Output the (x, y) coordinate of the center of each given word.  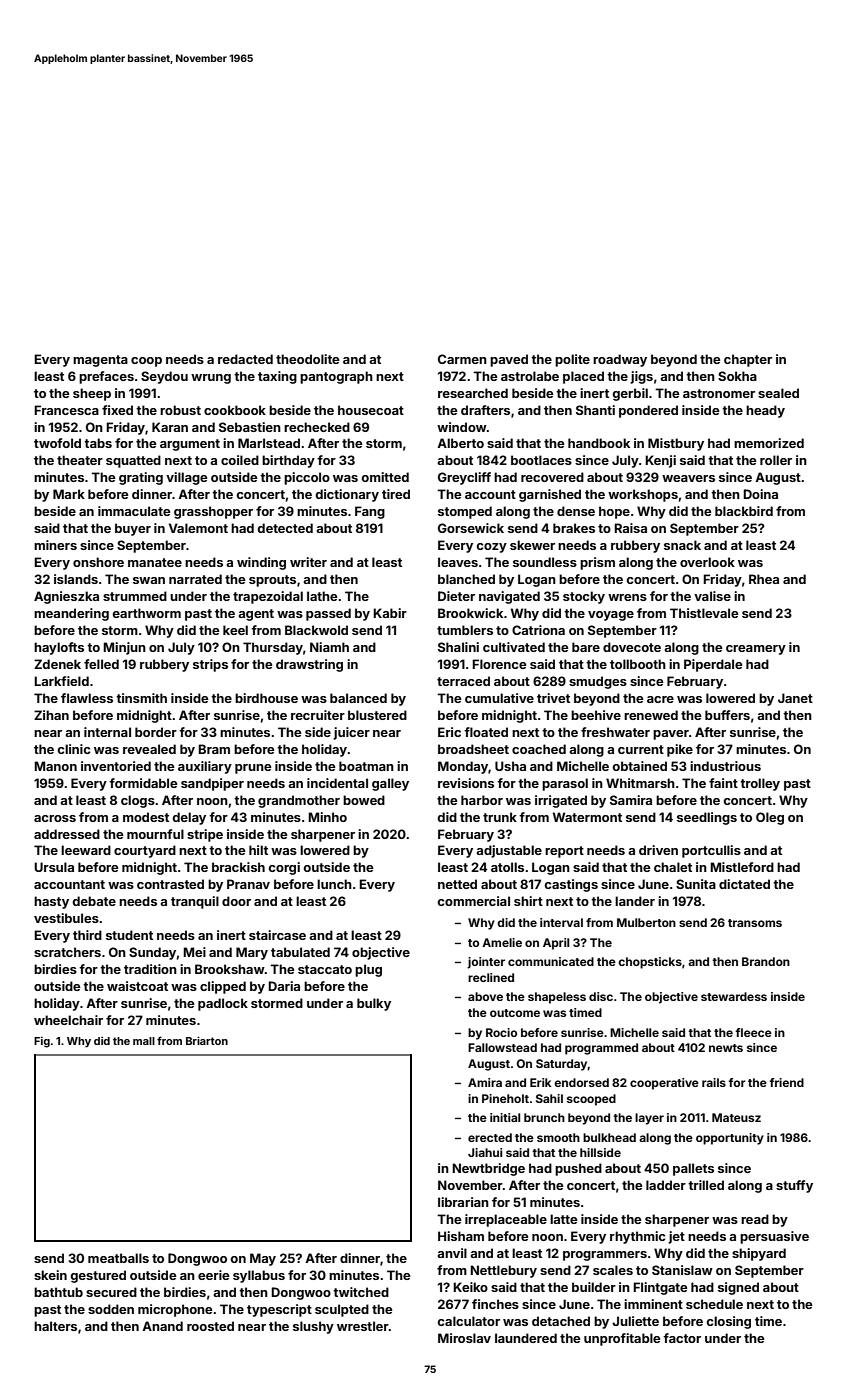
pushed (578, 1169)
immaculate (134, 511)
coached (539, 749)
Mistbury (676, 444)
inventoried (116, 766)
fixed (117, 410)
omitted (385, 477)
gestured (98, 1276)
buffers (727, 715)
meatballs (118, 1258)
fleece (753, 1032)
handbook (599, 443)
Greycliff (464, 478)
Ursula (54, 867)
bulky (374, 1004)
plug (368, 970)
